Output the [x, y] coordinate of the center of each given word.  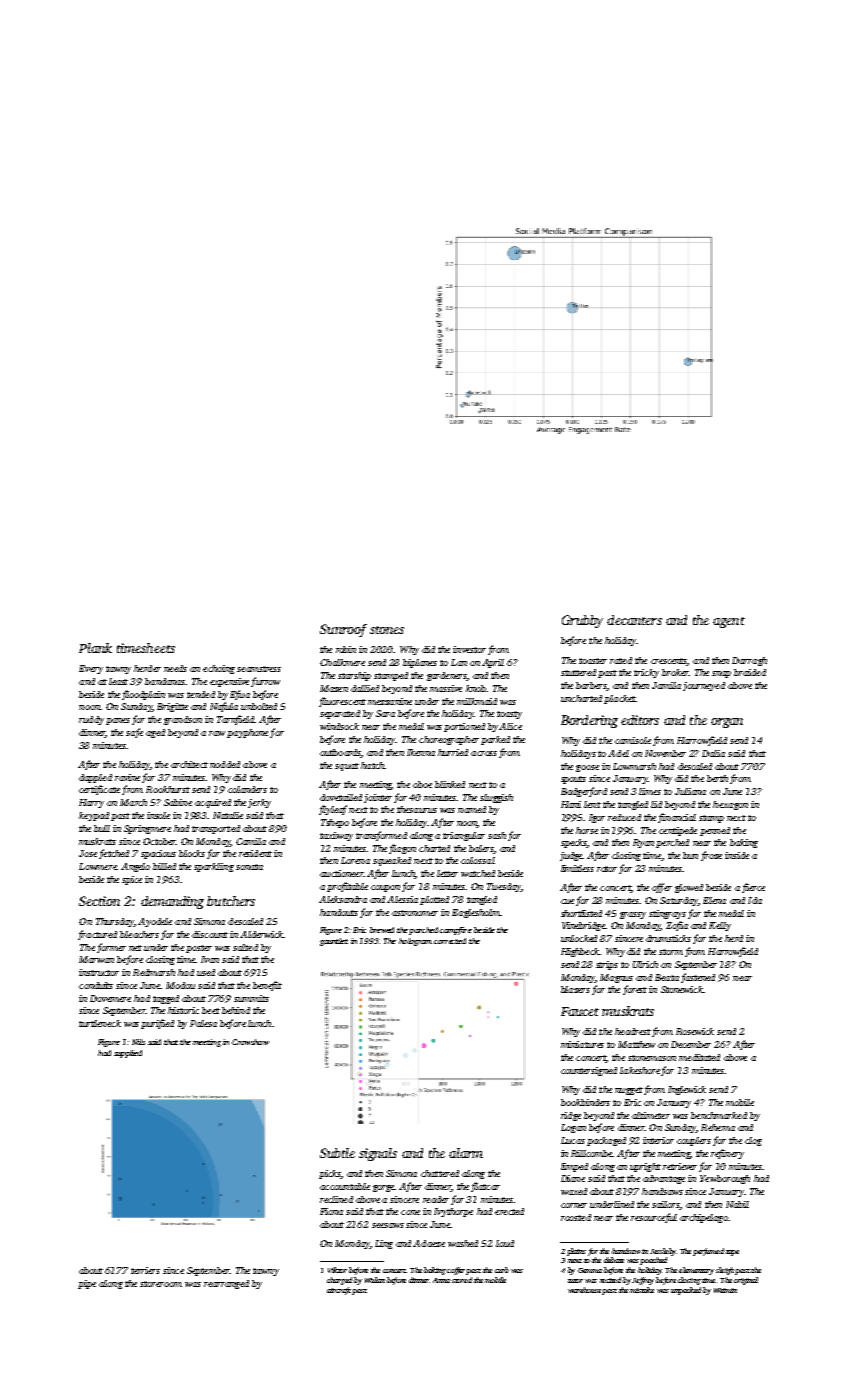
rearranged [226, 1284]
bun [690, 855]
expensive [229, 682]
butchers [231, 901]
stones [387, 630]
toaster [593, 661]
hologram [415, 942]
